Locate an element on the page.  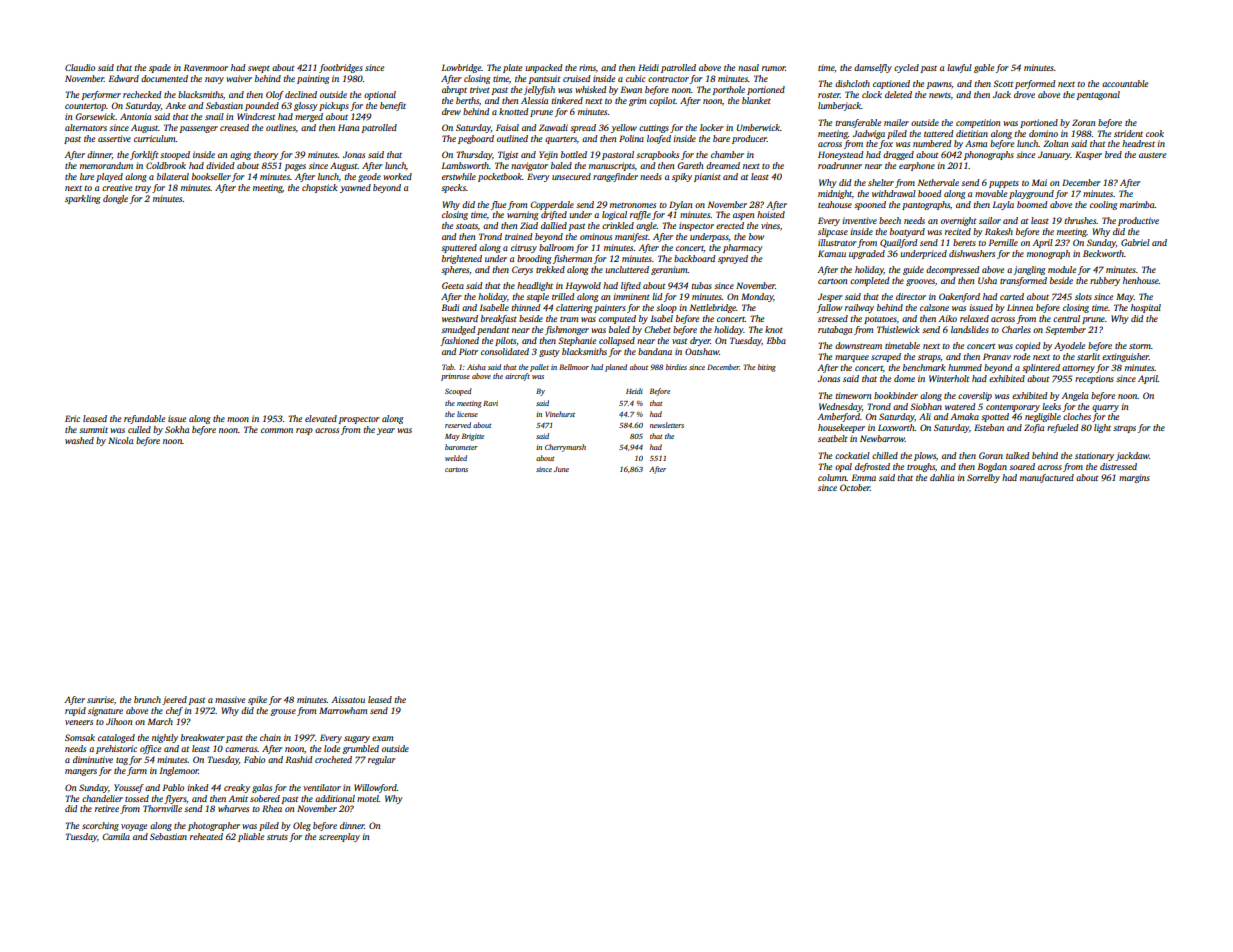
chilled is located at coordinates (885, 455).
